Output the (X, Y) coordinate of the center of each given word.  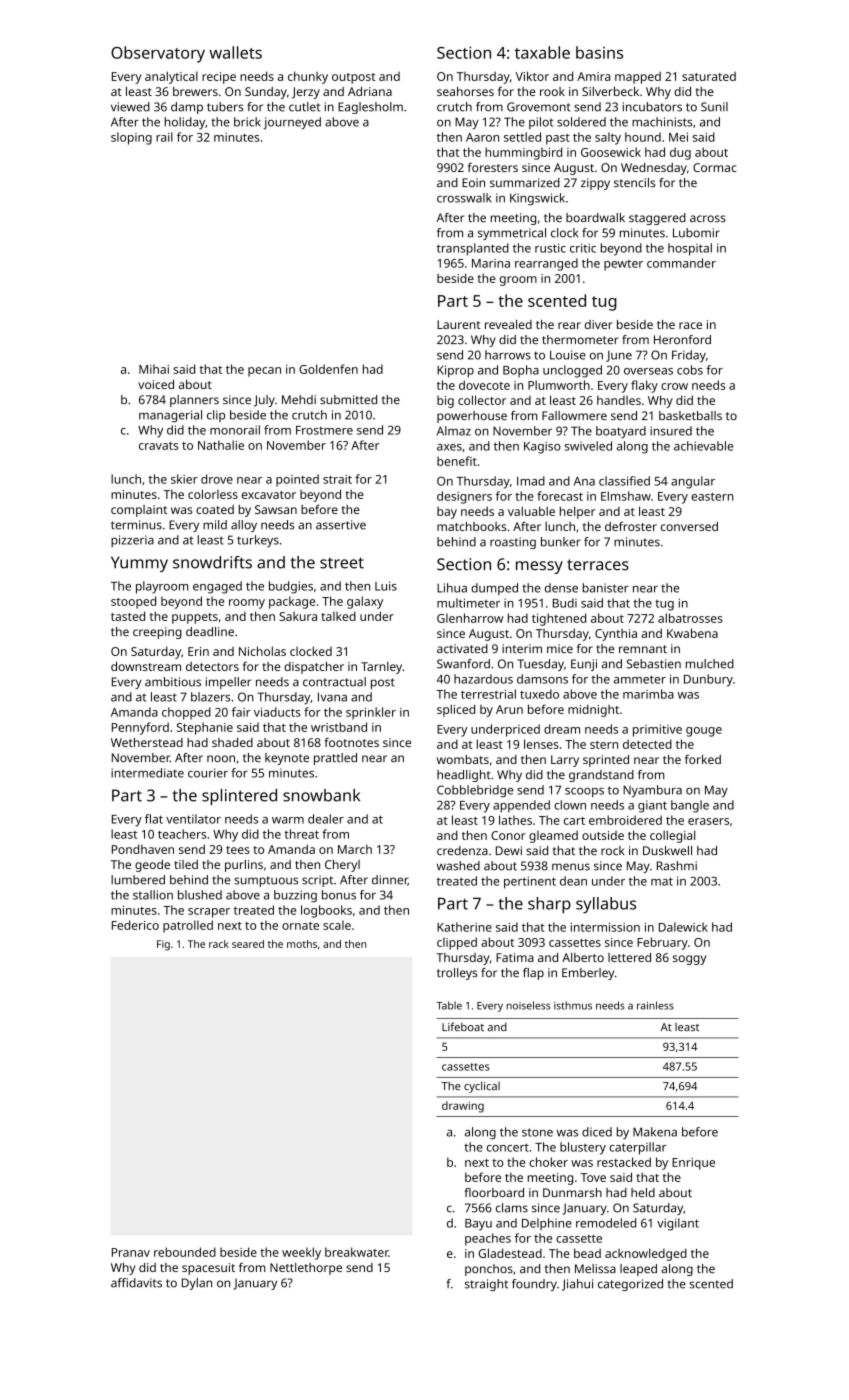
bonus (339, 895)
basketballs (690, 415)
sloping (131, 138)
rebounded (185, 1252)
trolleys (457, 974)
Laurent (459, 324)
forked (703, 759)
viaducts (277, 712)
